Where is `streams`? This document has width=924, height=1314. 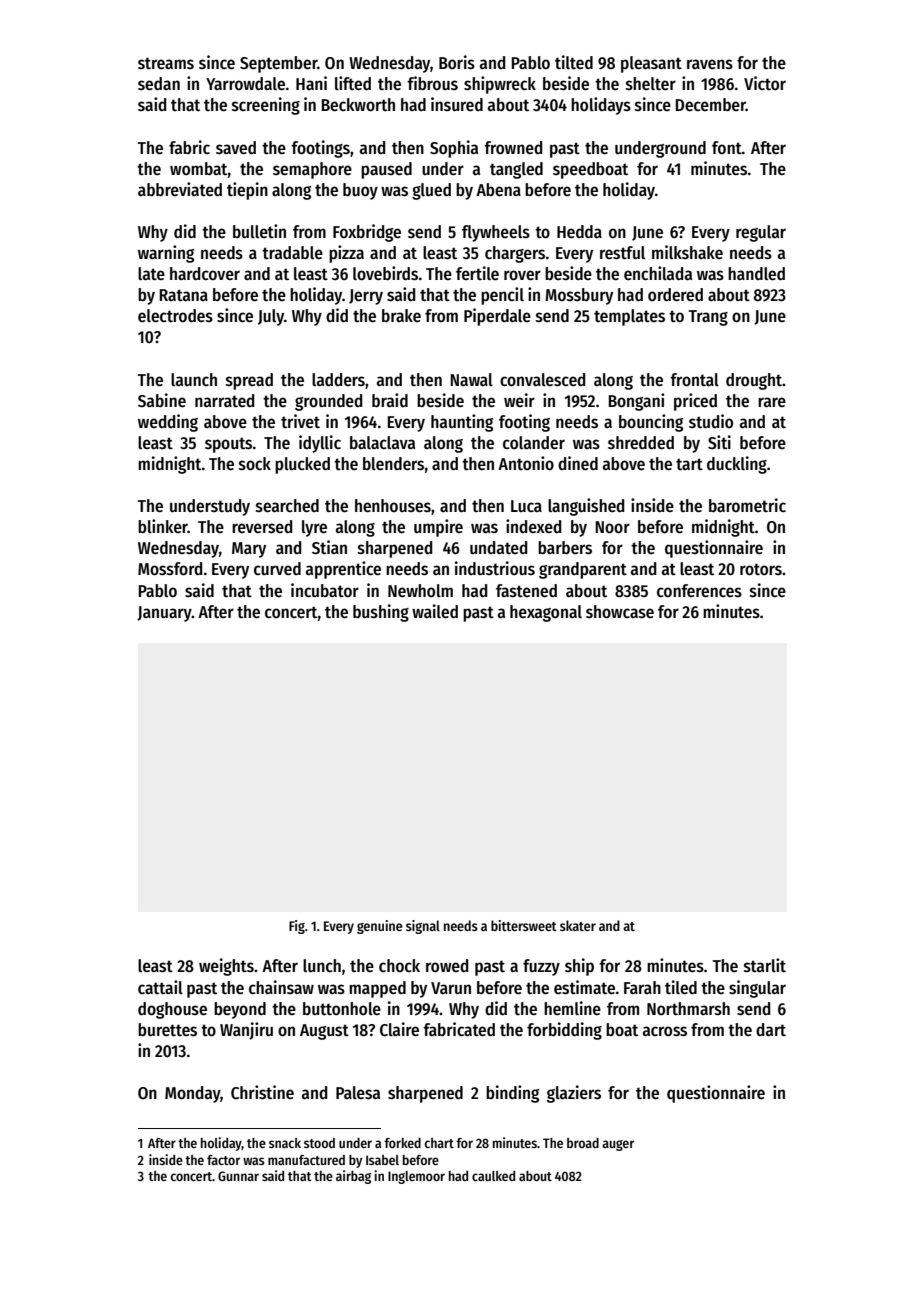
streams is located at coordinates (166, 63).
